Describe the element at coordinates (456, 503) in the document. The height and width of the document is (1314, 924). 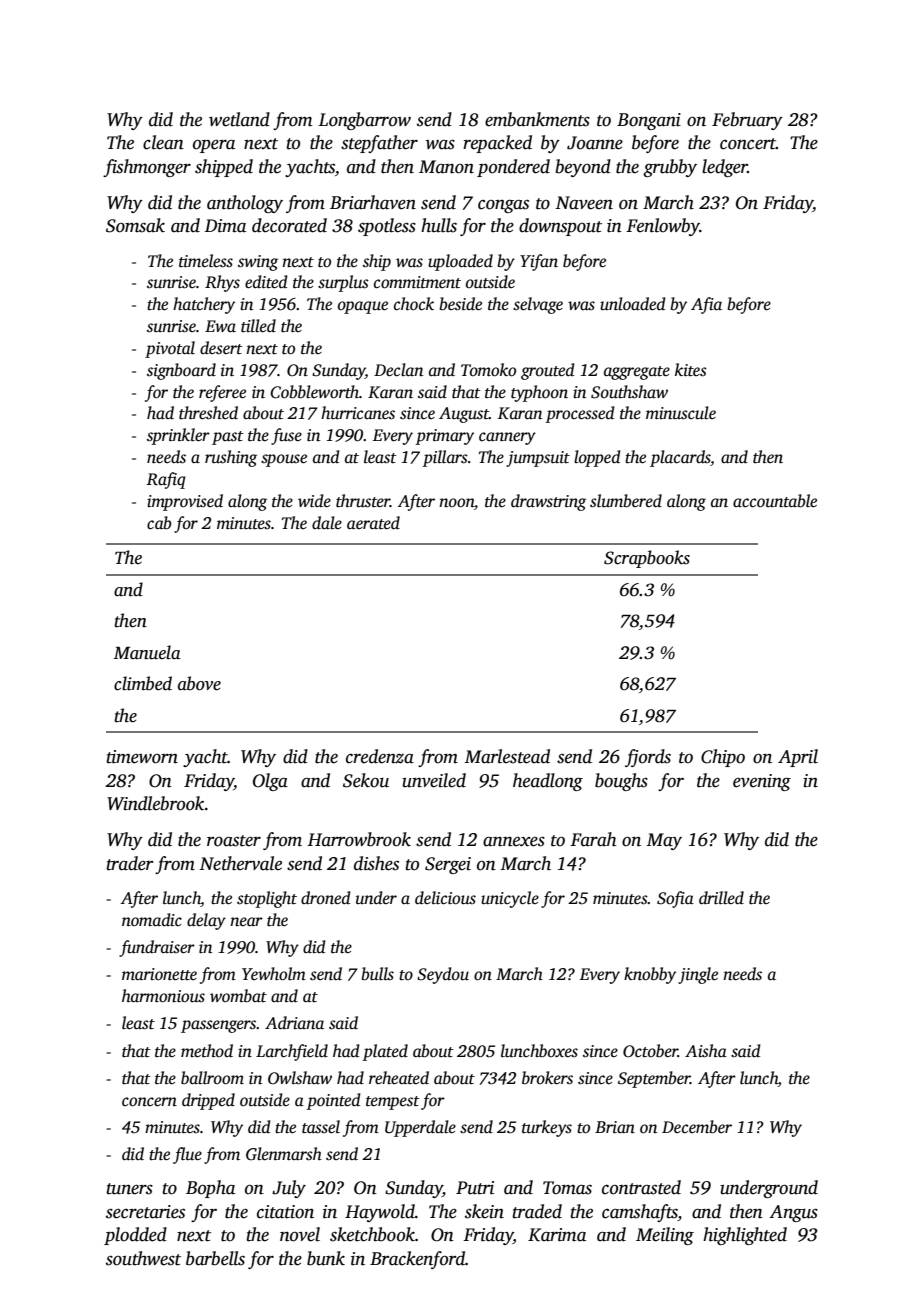
I see `noon` at that location.
